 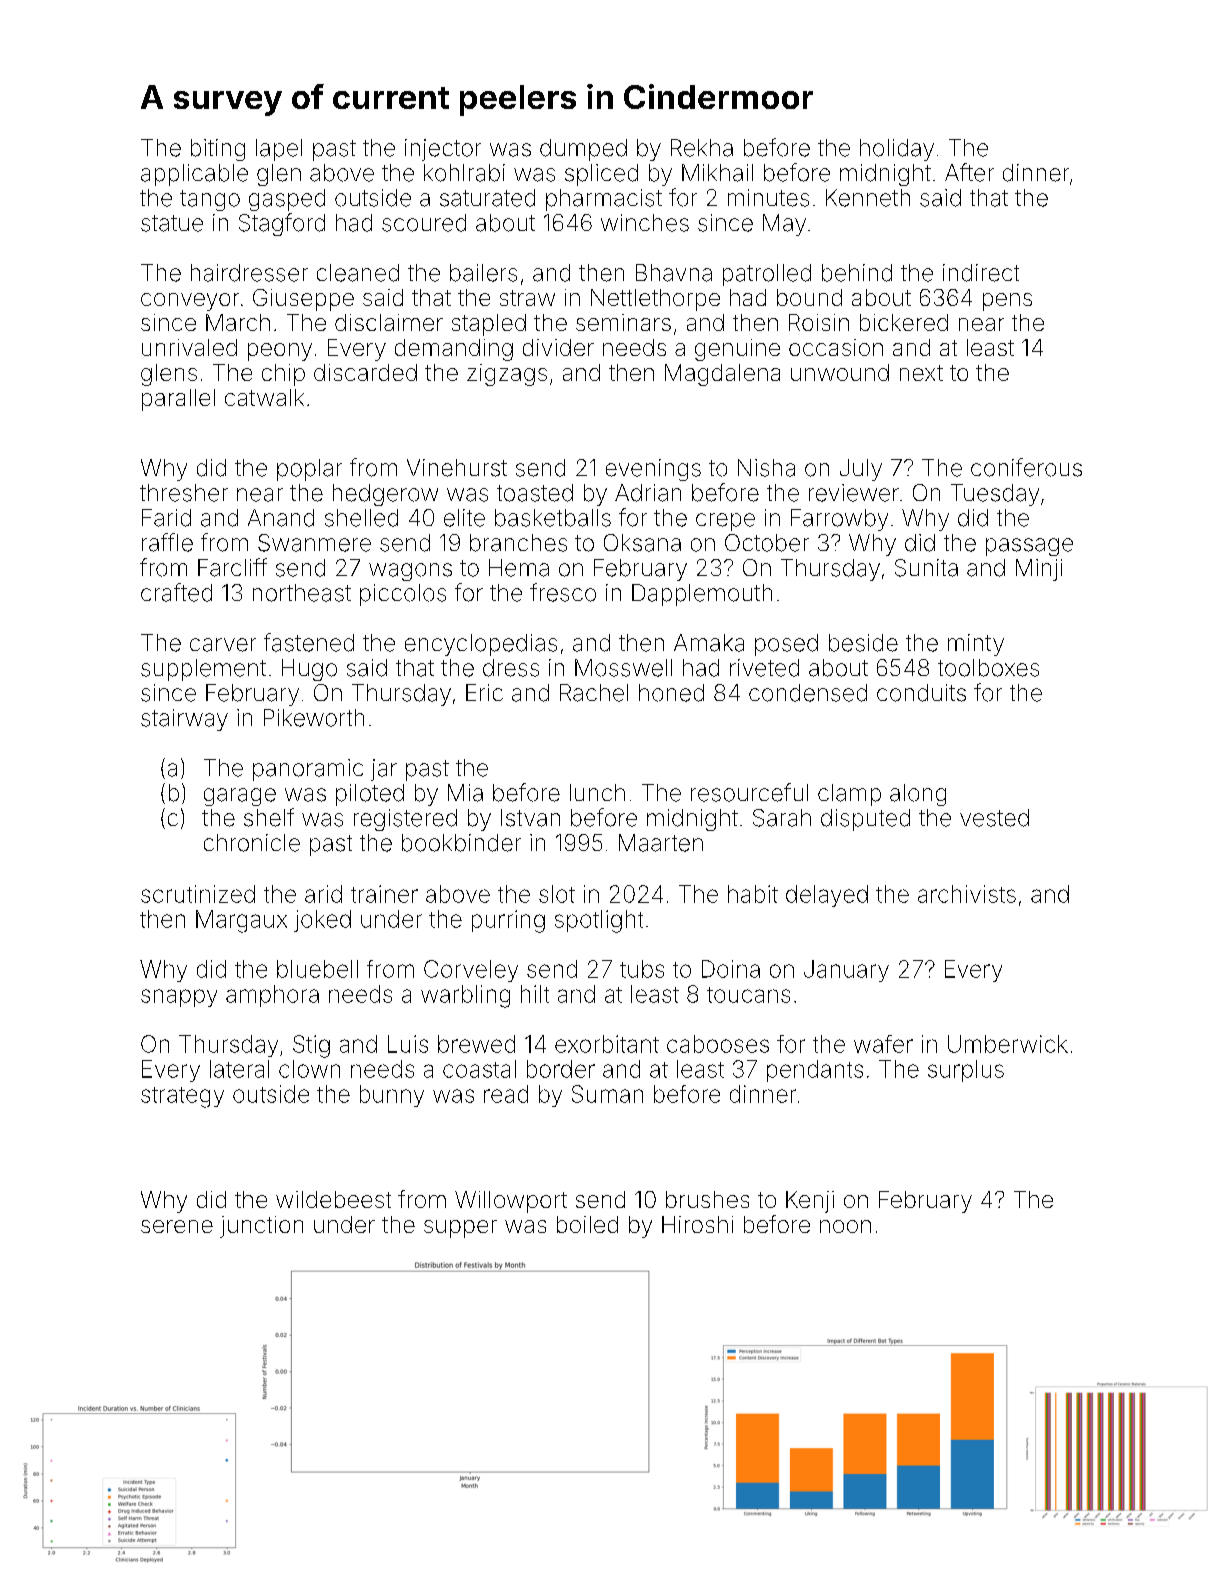 I want to click on Margaux, so click(x=241, y=921).
